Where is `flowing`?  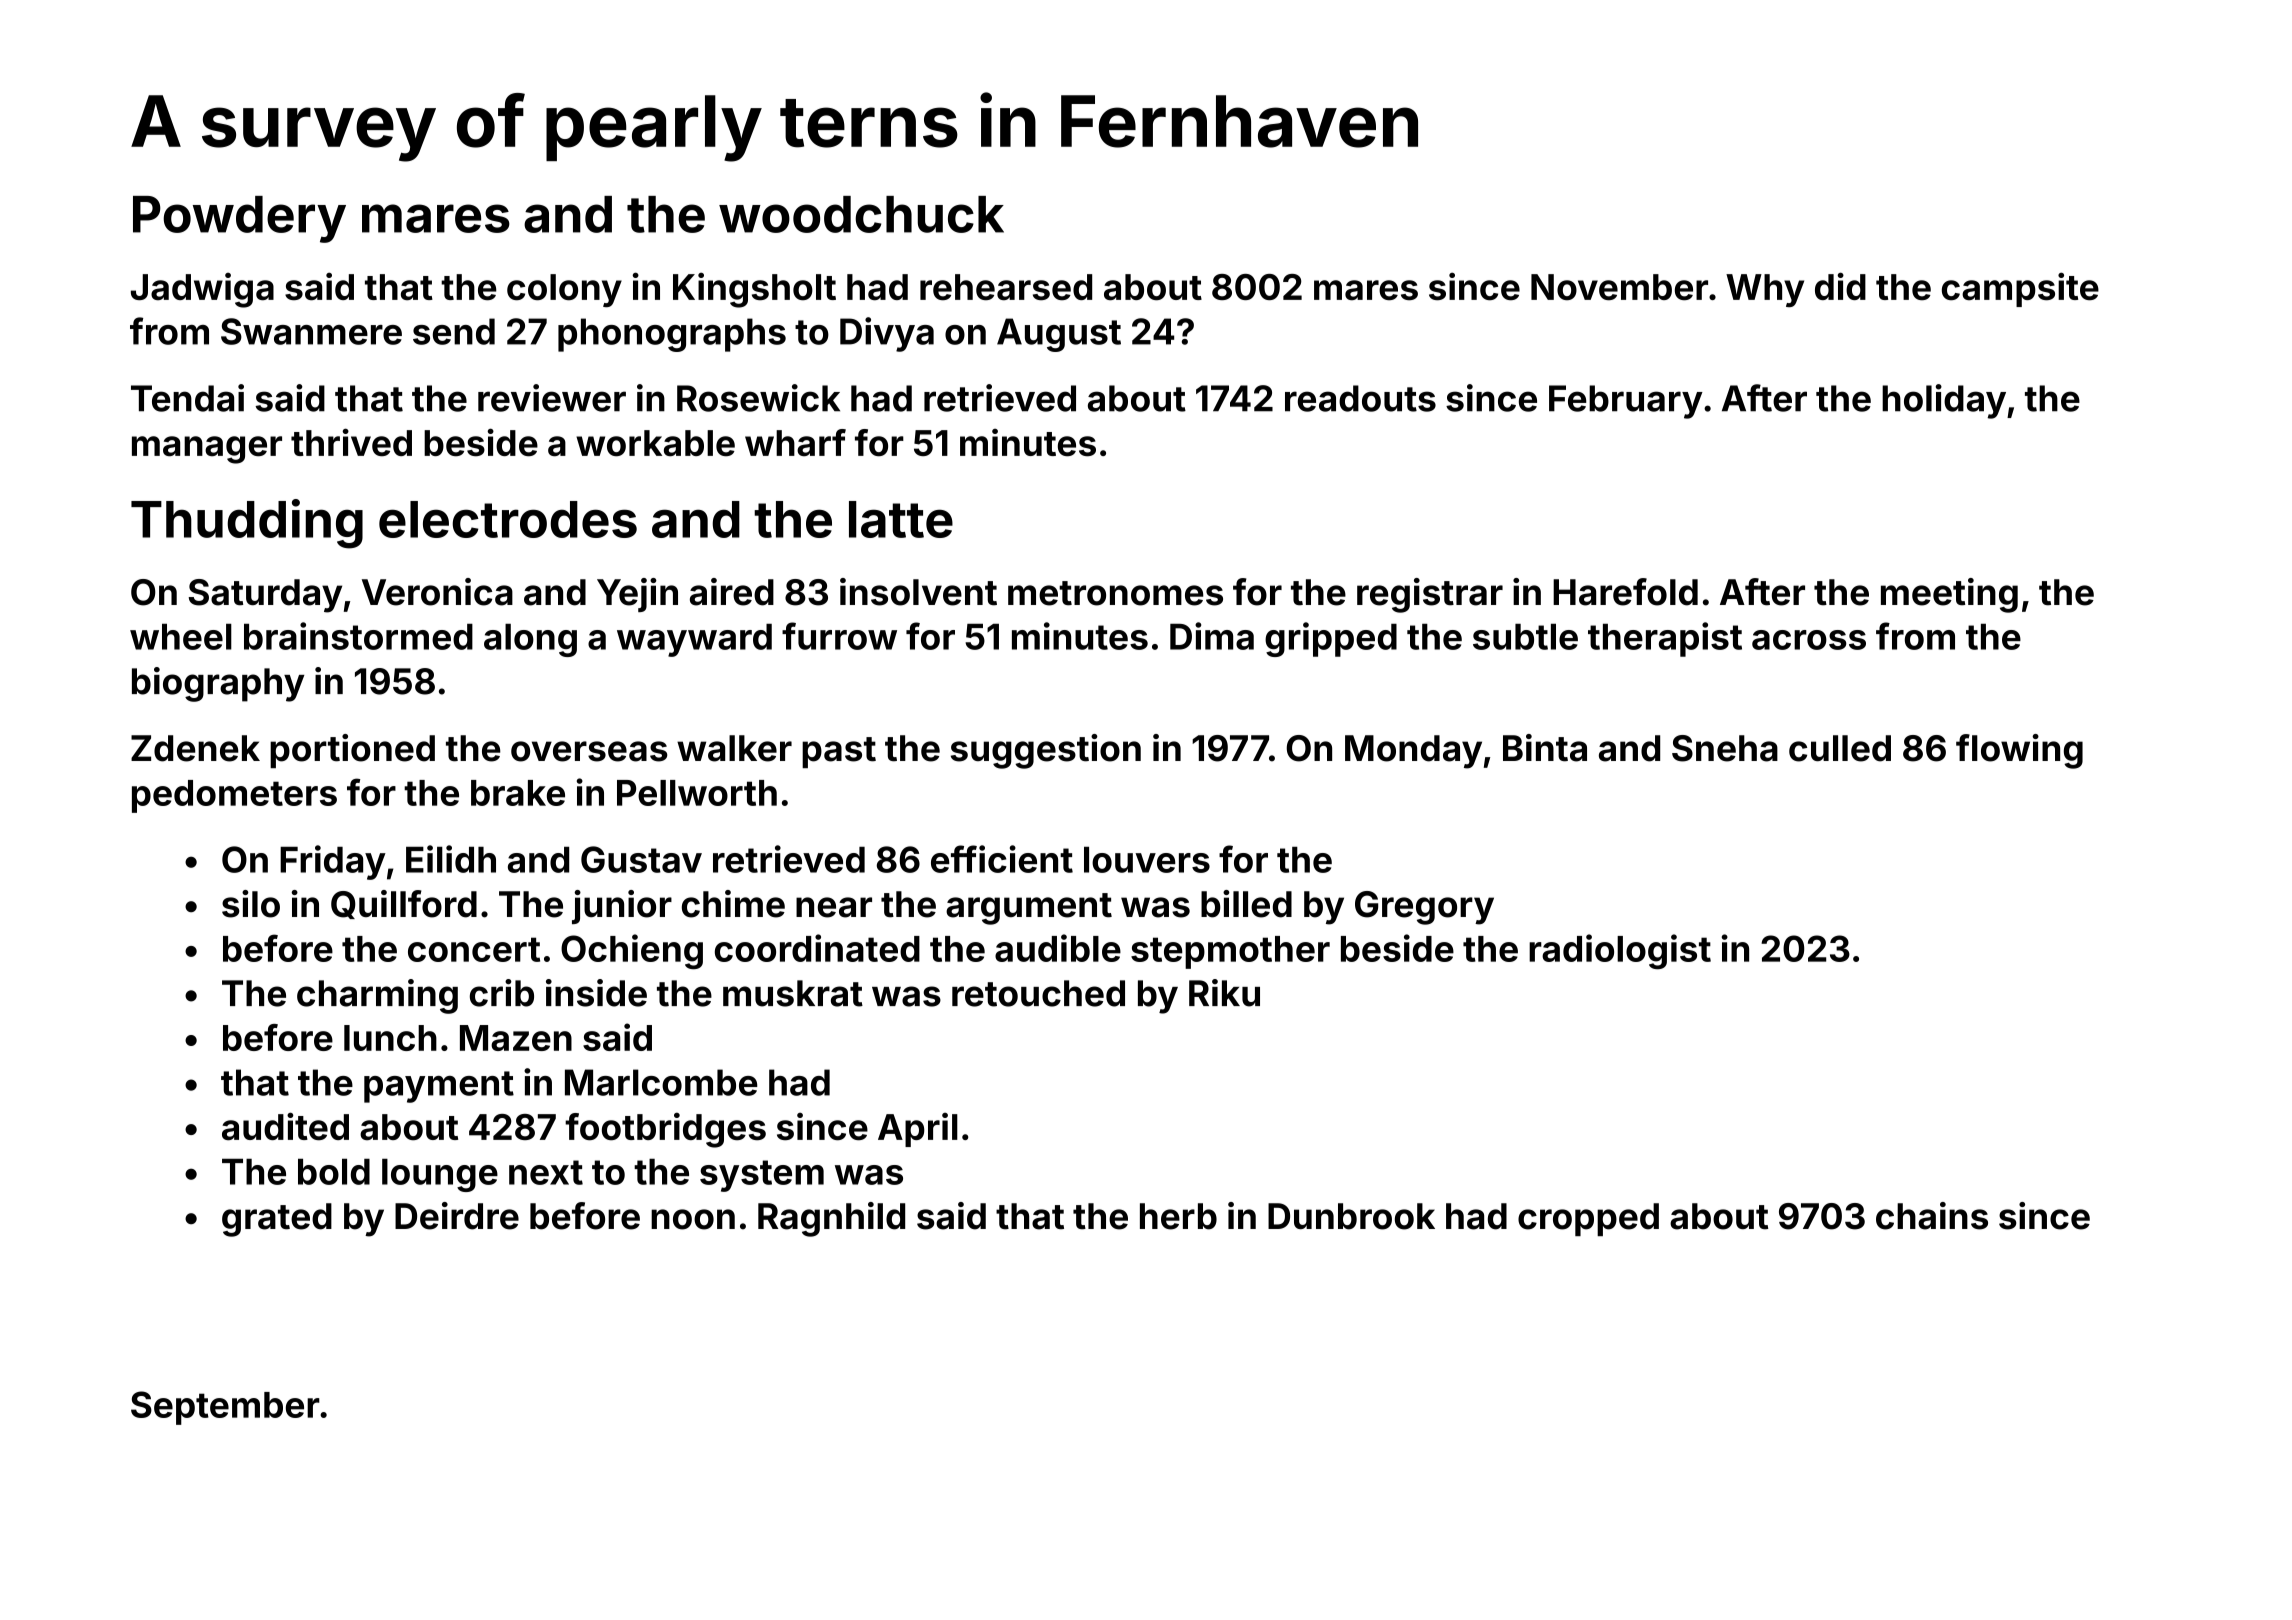 flowing is located at coordinates (2019, 751).
